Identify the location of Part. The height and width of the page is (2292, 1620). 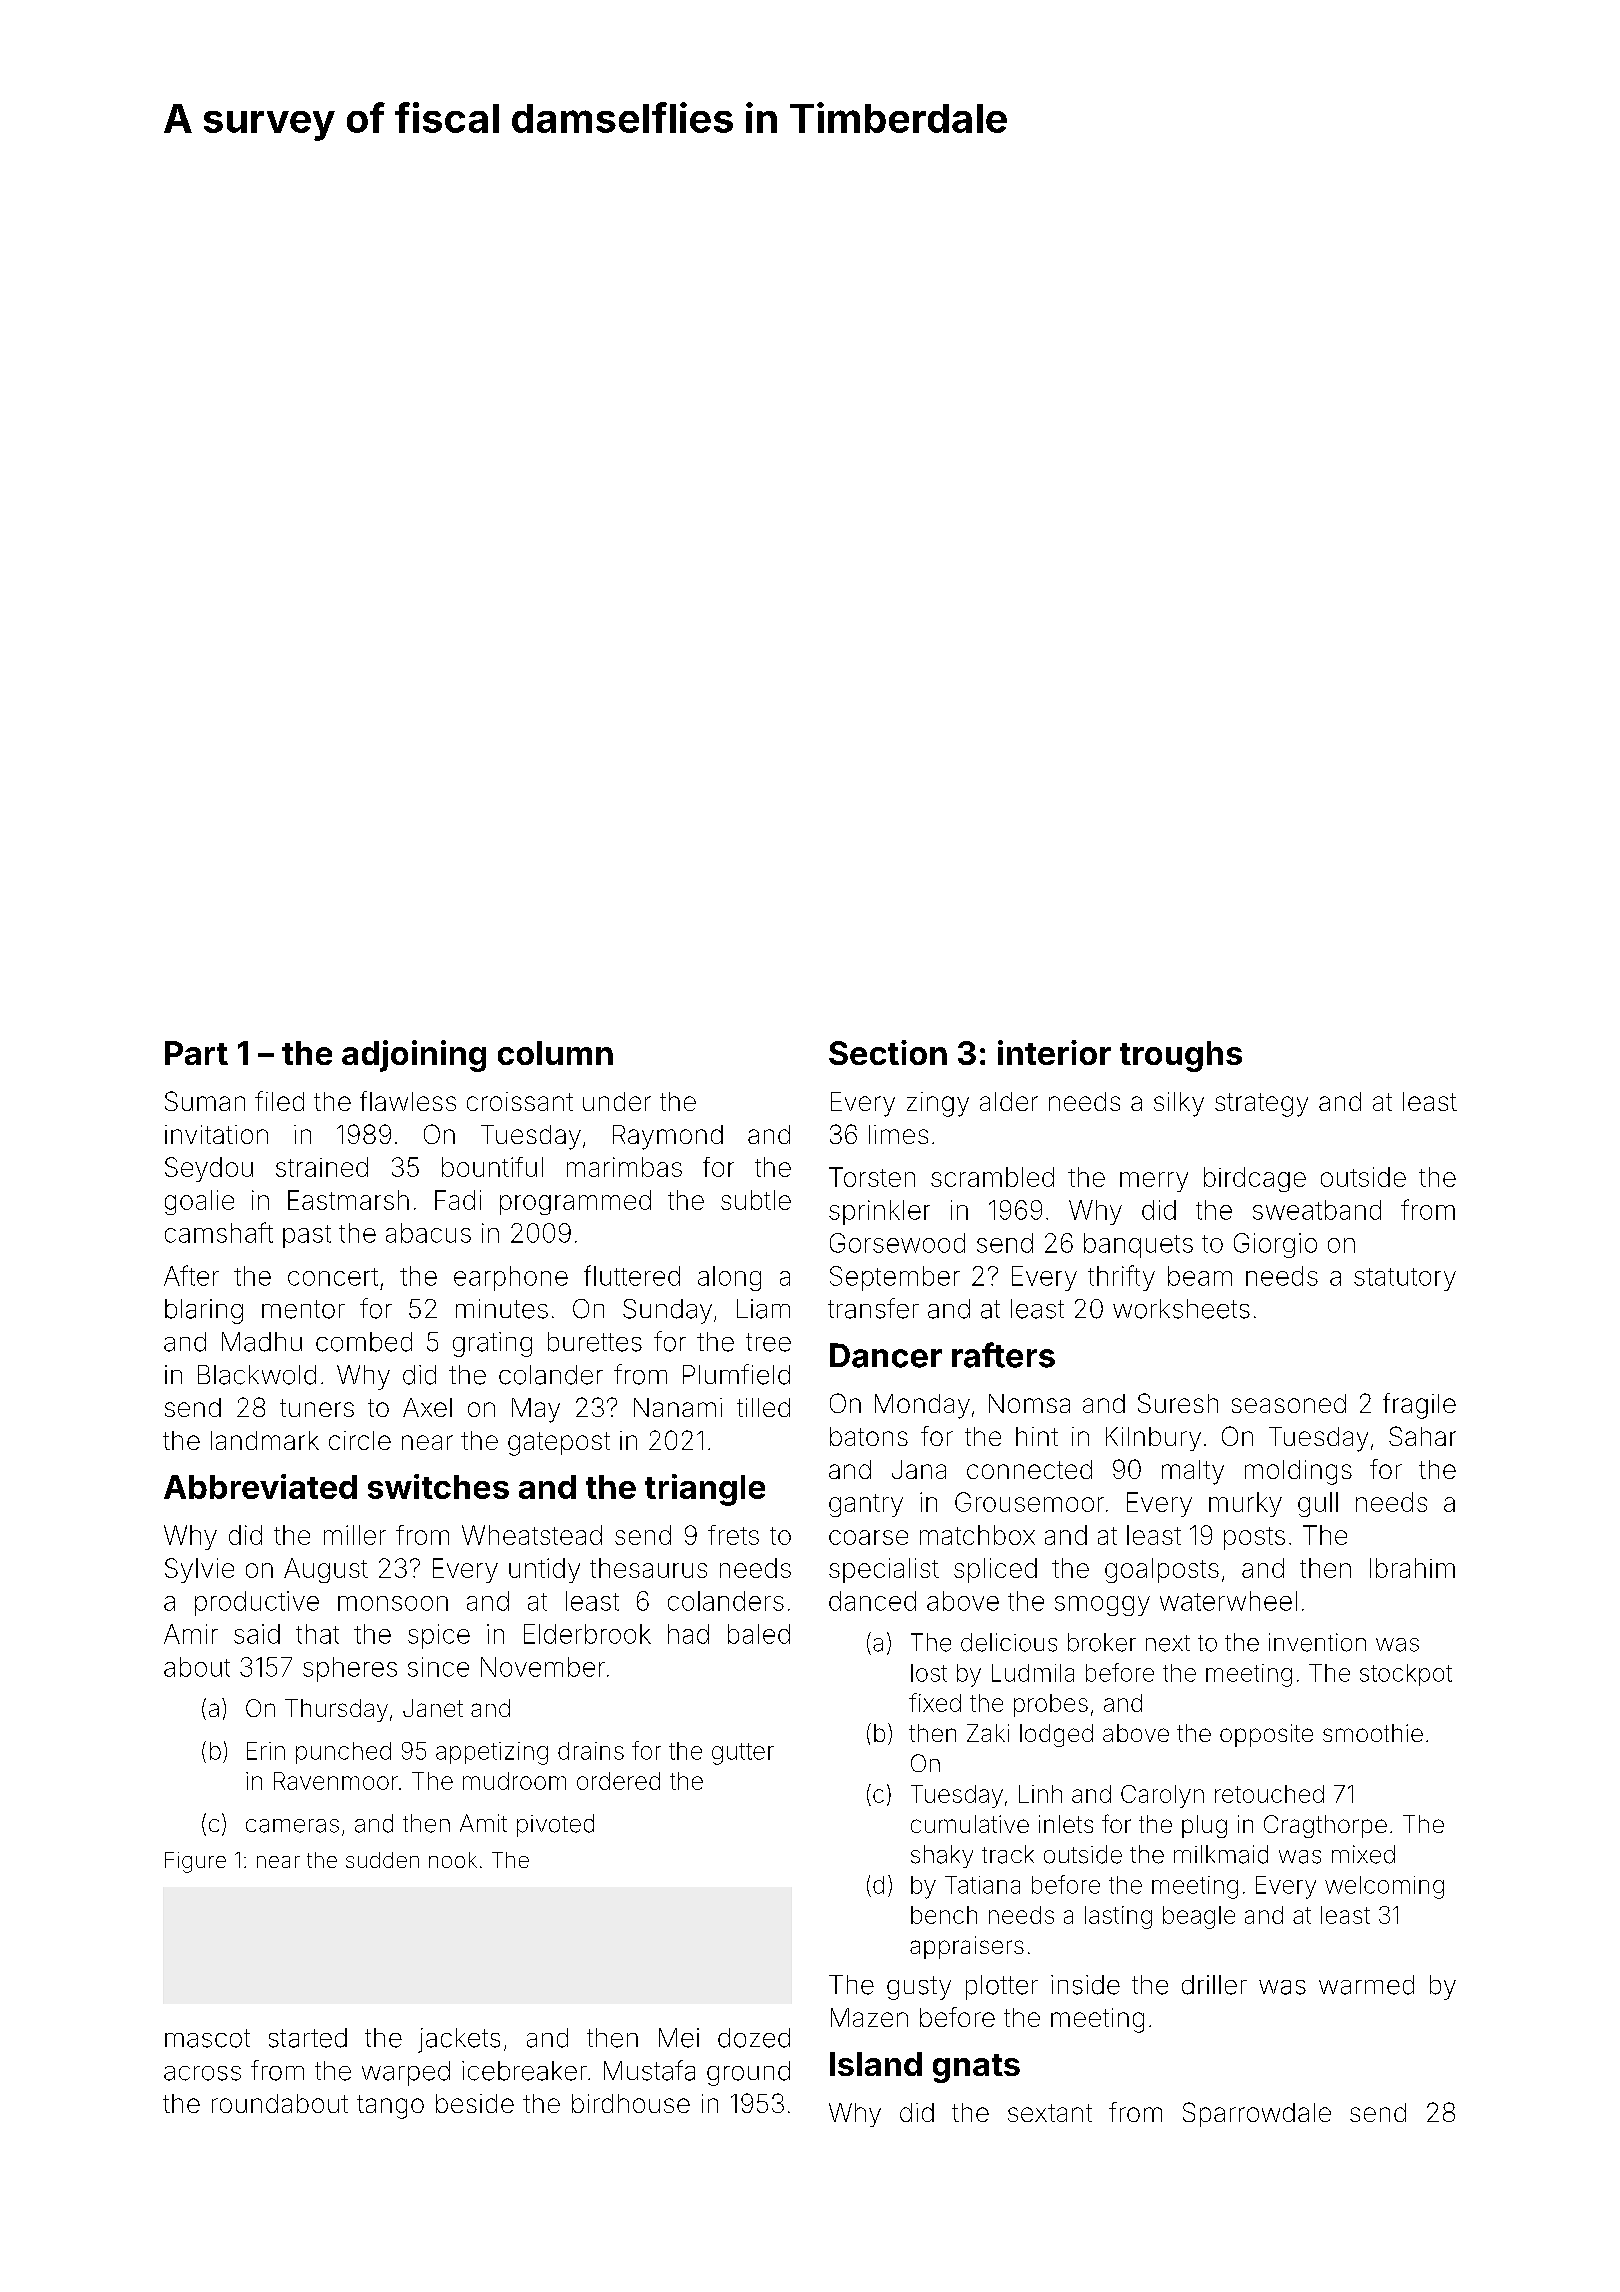
(196, 1053).
